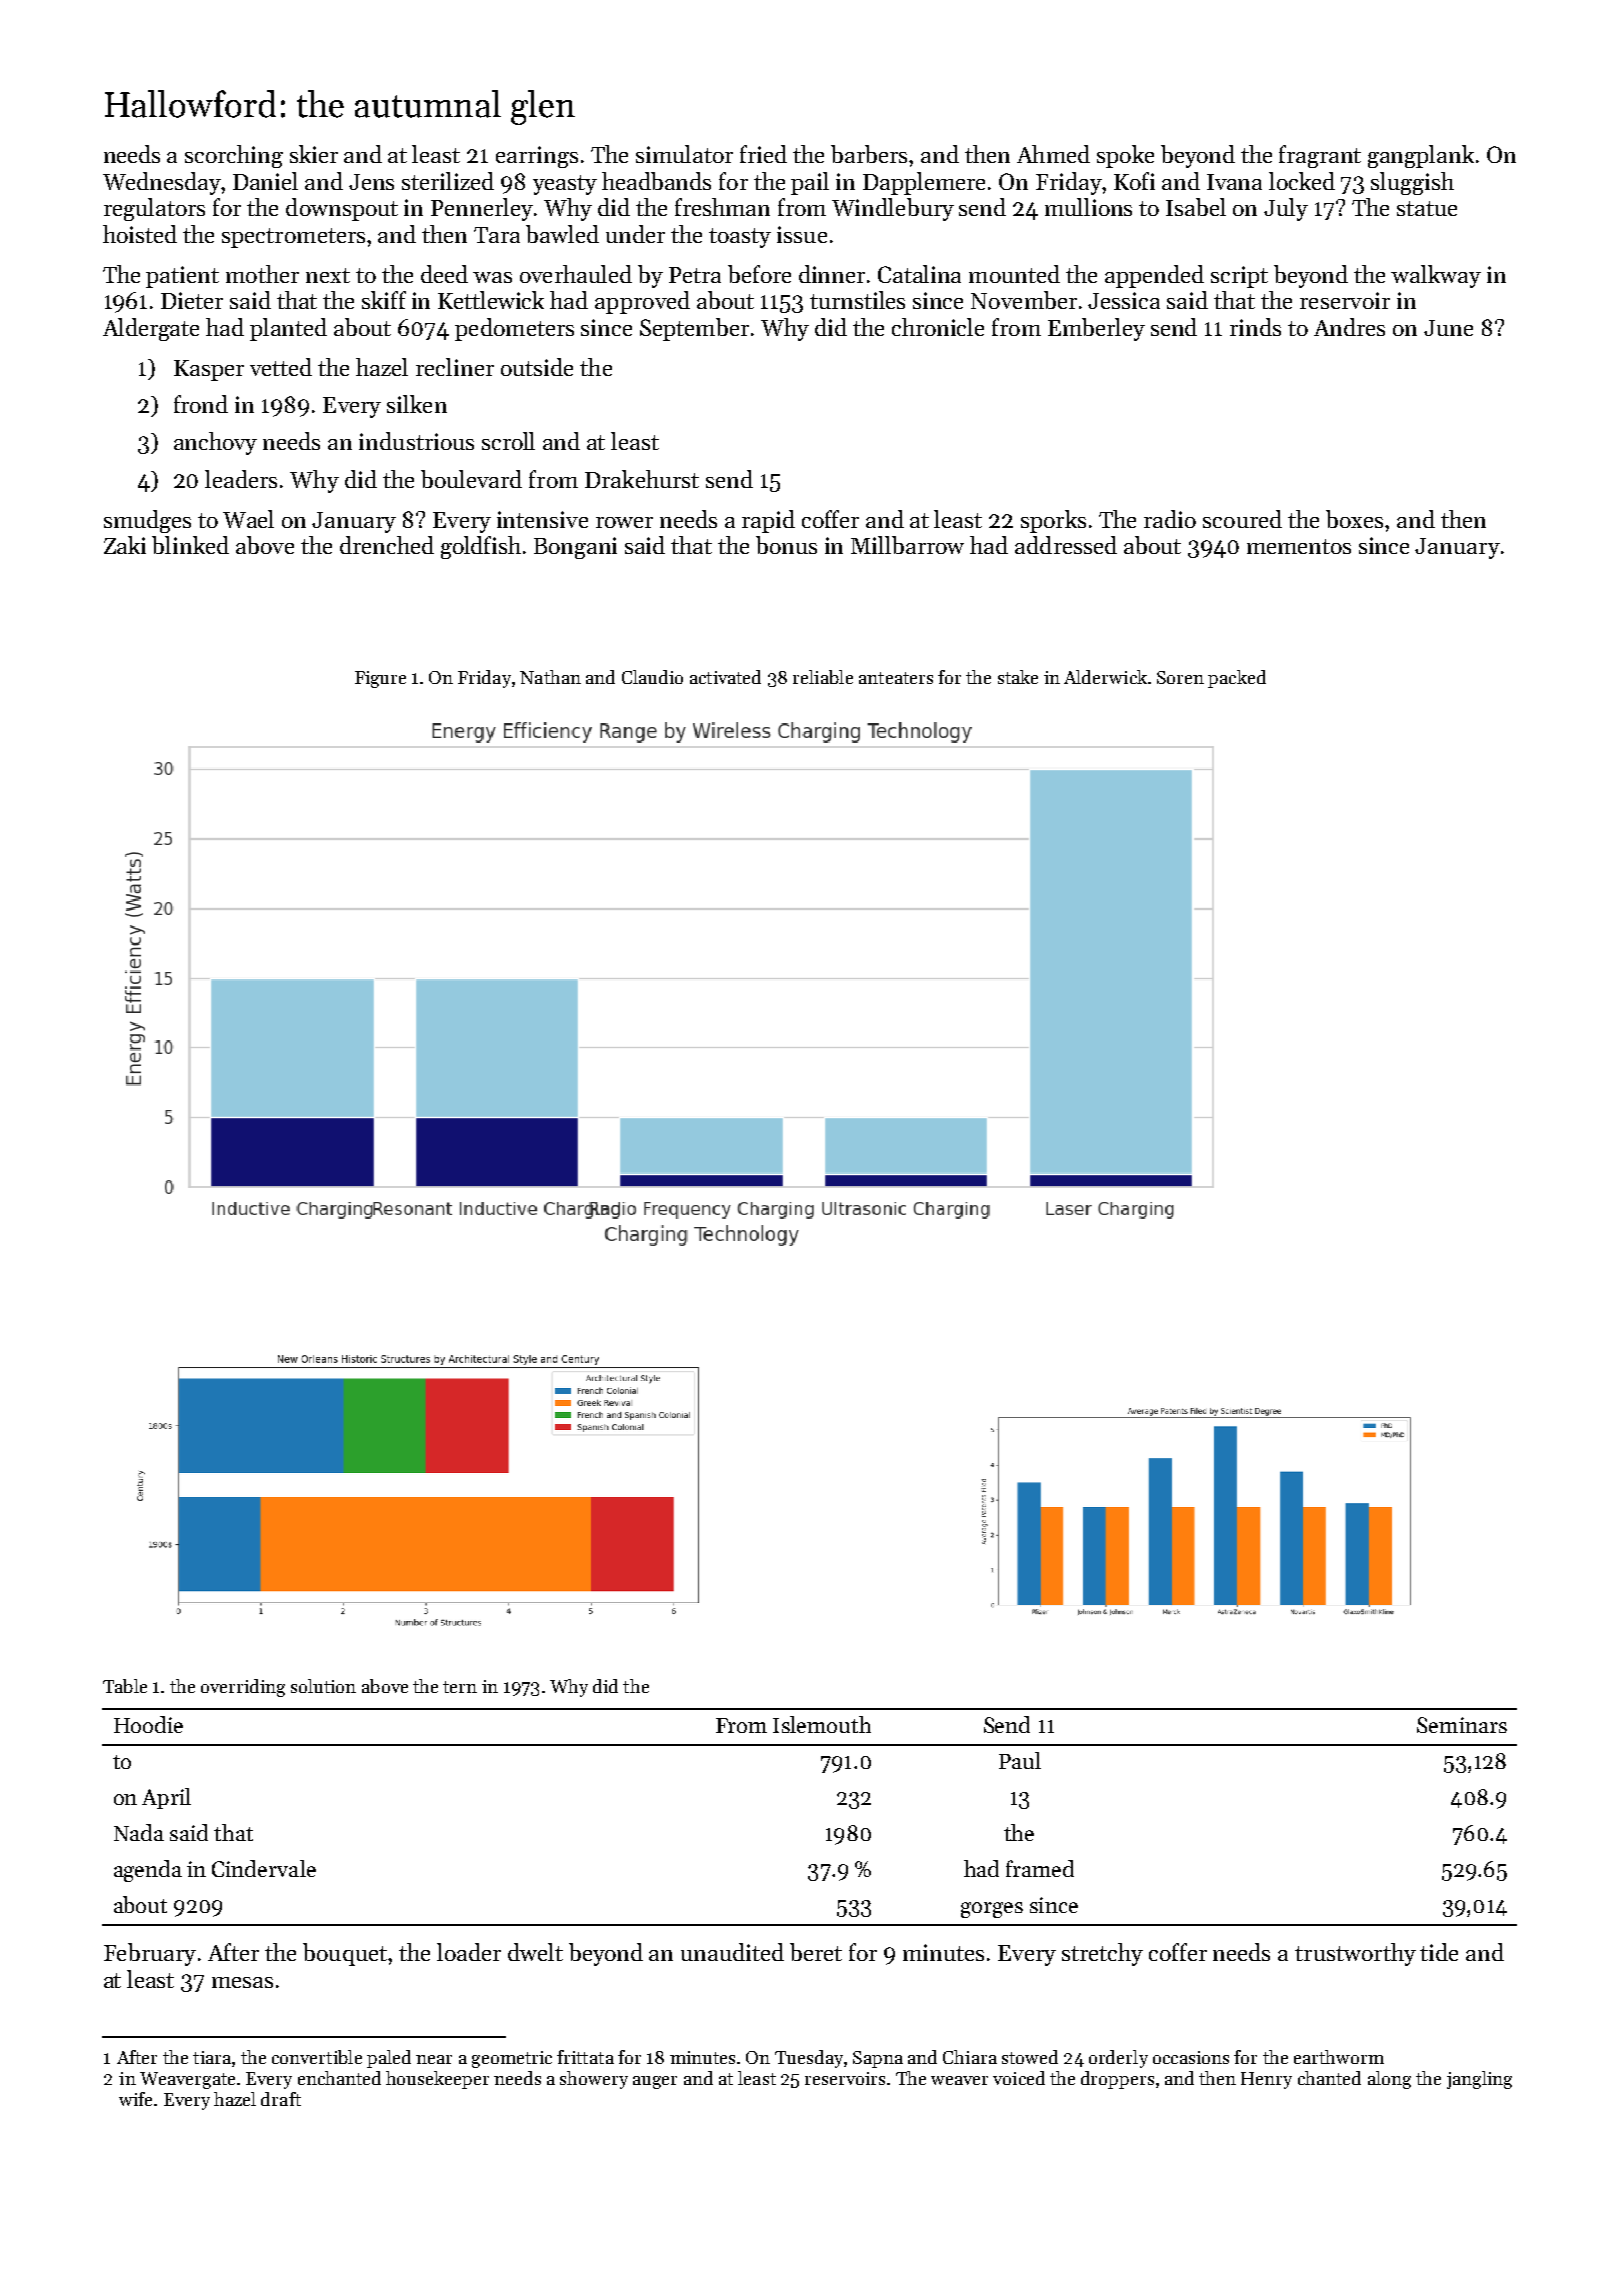 The height and width of the image is (2292, 1620). Describe the element at coordinates (1237, 679) in the image. I see `packed` at that location.
